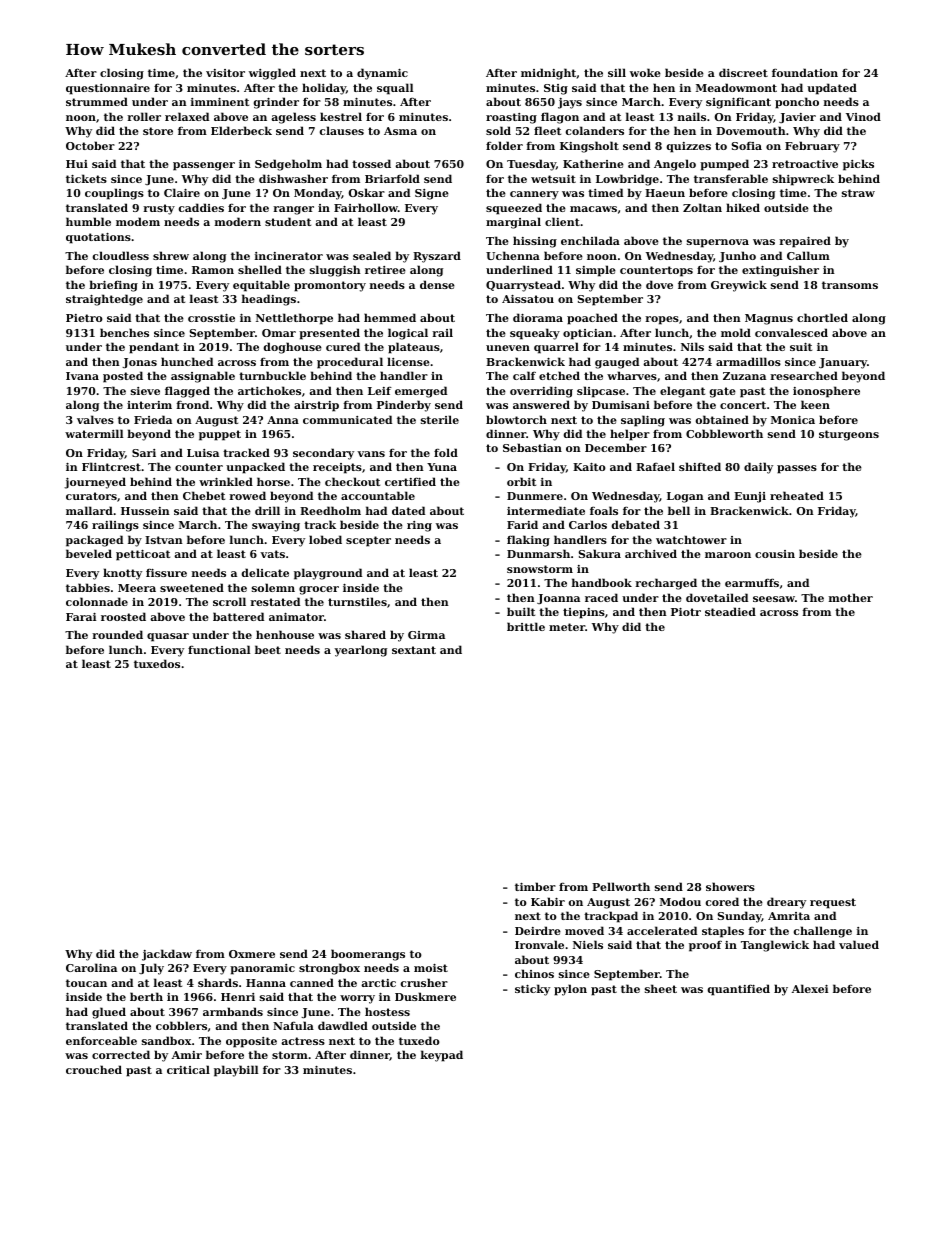 Image resolution: width=952 pixels, height=1233 pixels. I want to click on questionnaire, so click(108, 89).
